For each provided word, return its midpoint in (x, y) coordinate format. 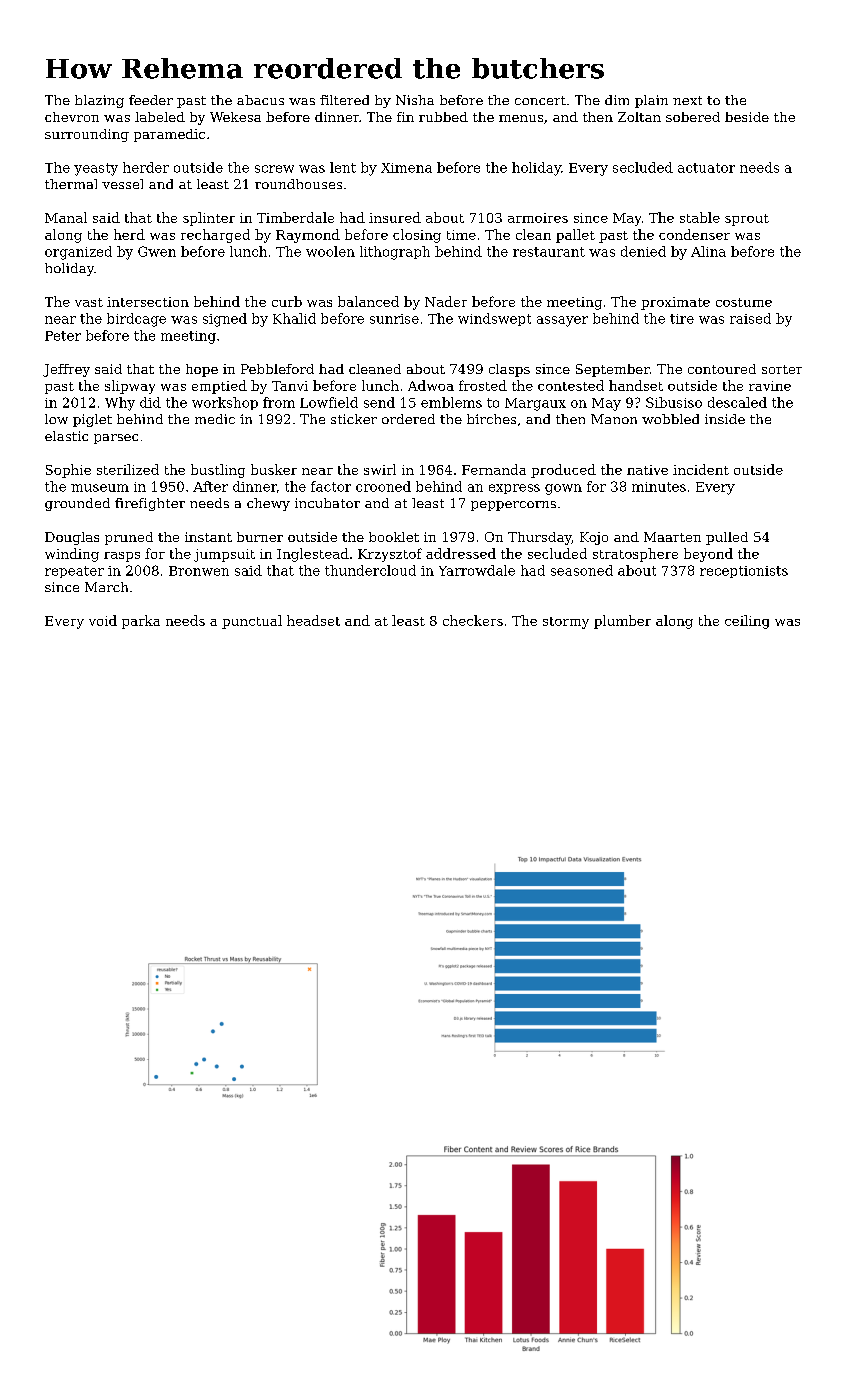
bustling (218, 471)
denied (643, 251)
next (687, 100)
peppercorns (513, 506)
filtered (344, 100)
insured (395, 217)
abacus (260, 100)
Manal (66, 217)
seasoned (582, 570)
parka (141, 622)
